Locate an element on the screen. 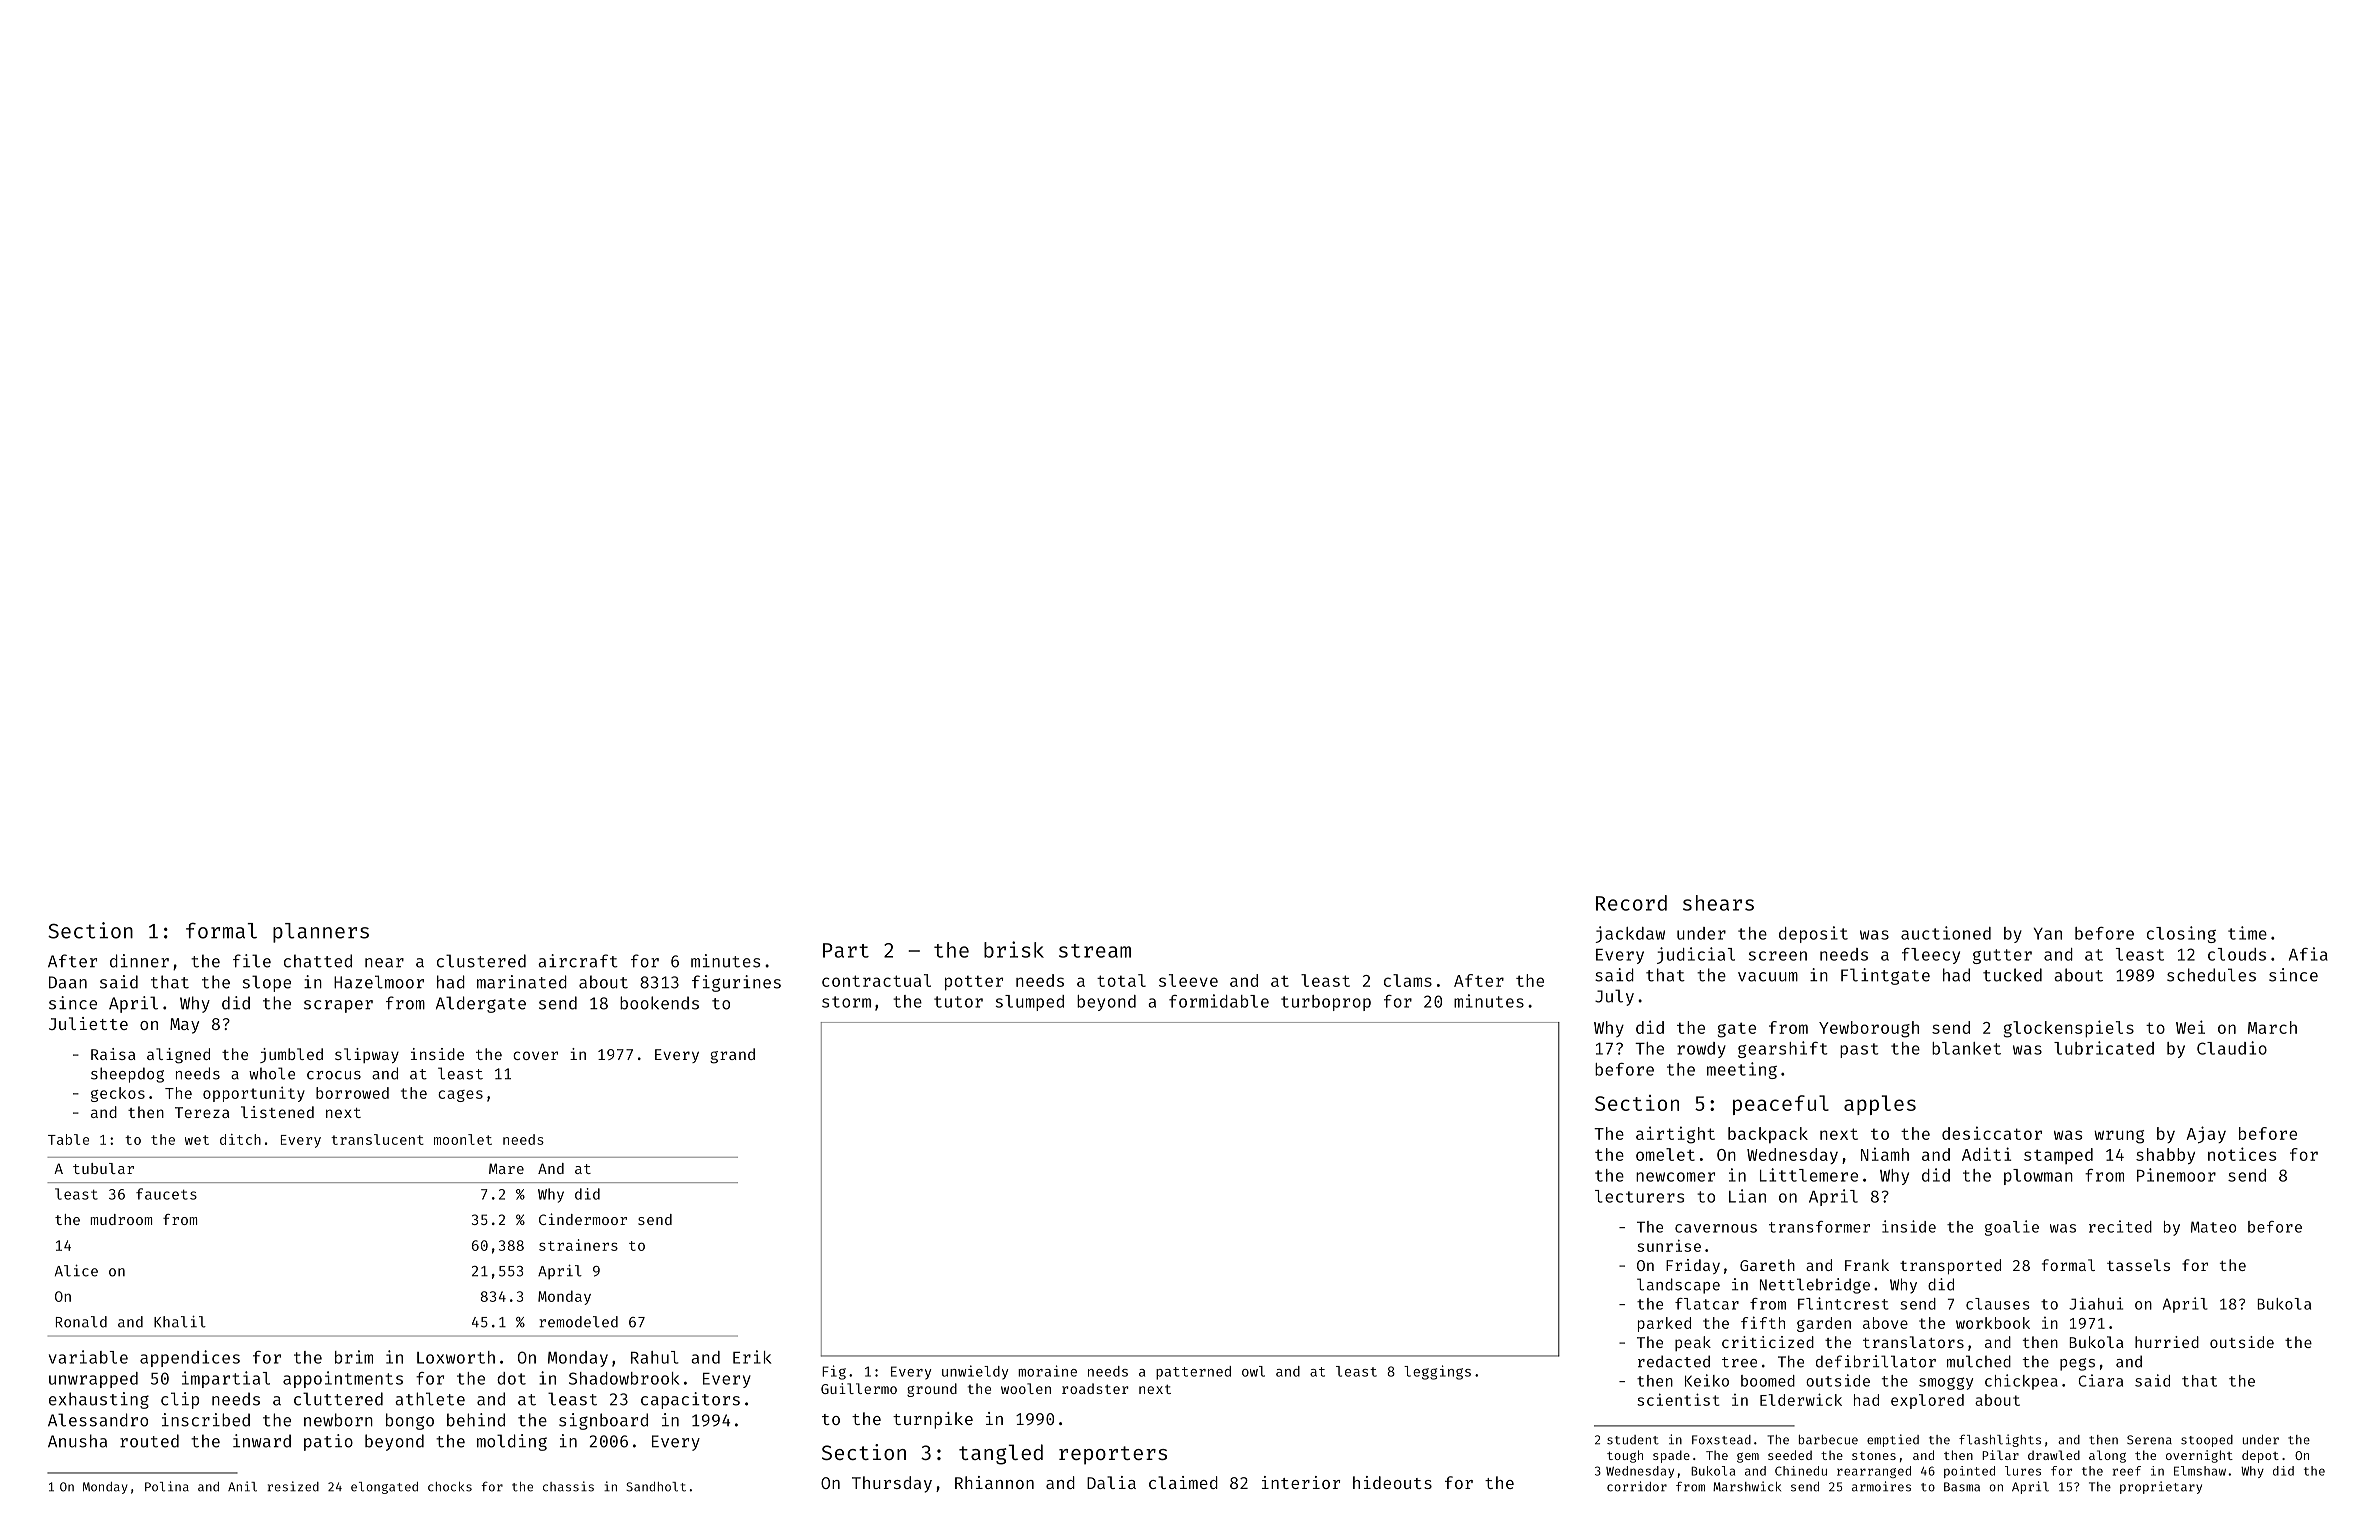 This screenshot has width=2380, height=1540. hideouts is located at coordinates (1392, 1482).
